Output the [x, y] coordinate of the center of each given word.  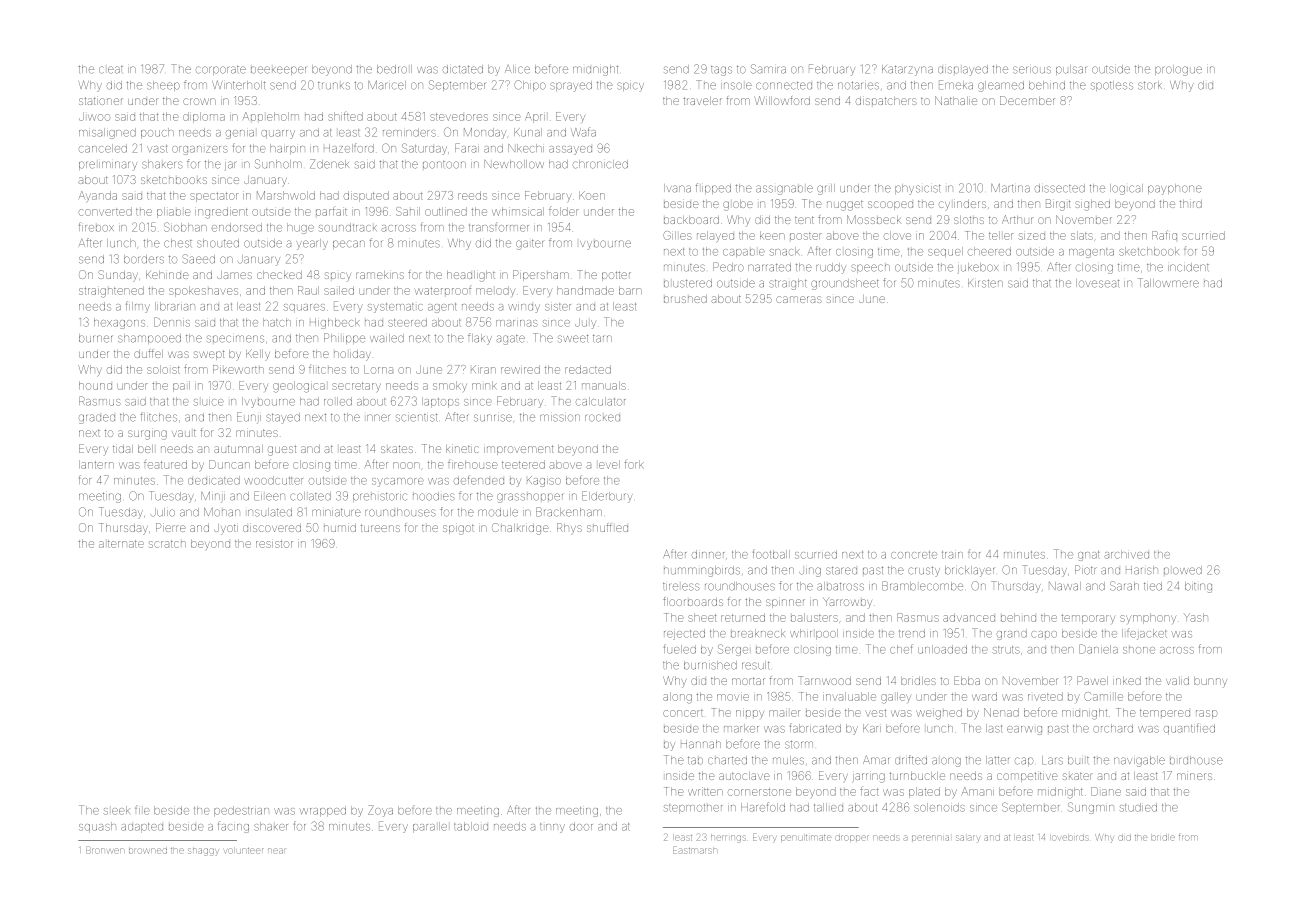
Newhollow [514, 164]
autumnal [238, 449]
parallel [430, 827]
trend [912, 633]
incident [1188, 267]
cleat [111, 70]
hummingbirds [702, 571]
